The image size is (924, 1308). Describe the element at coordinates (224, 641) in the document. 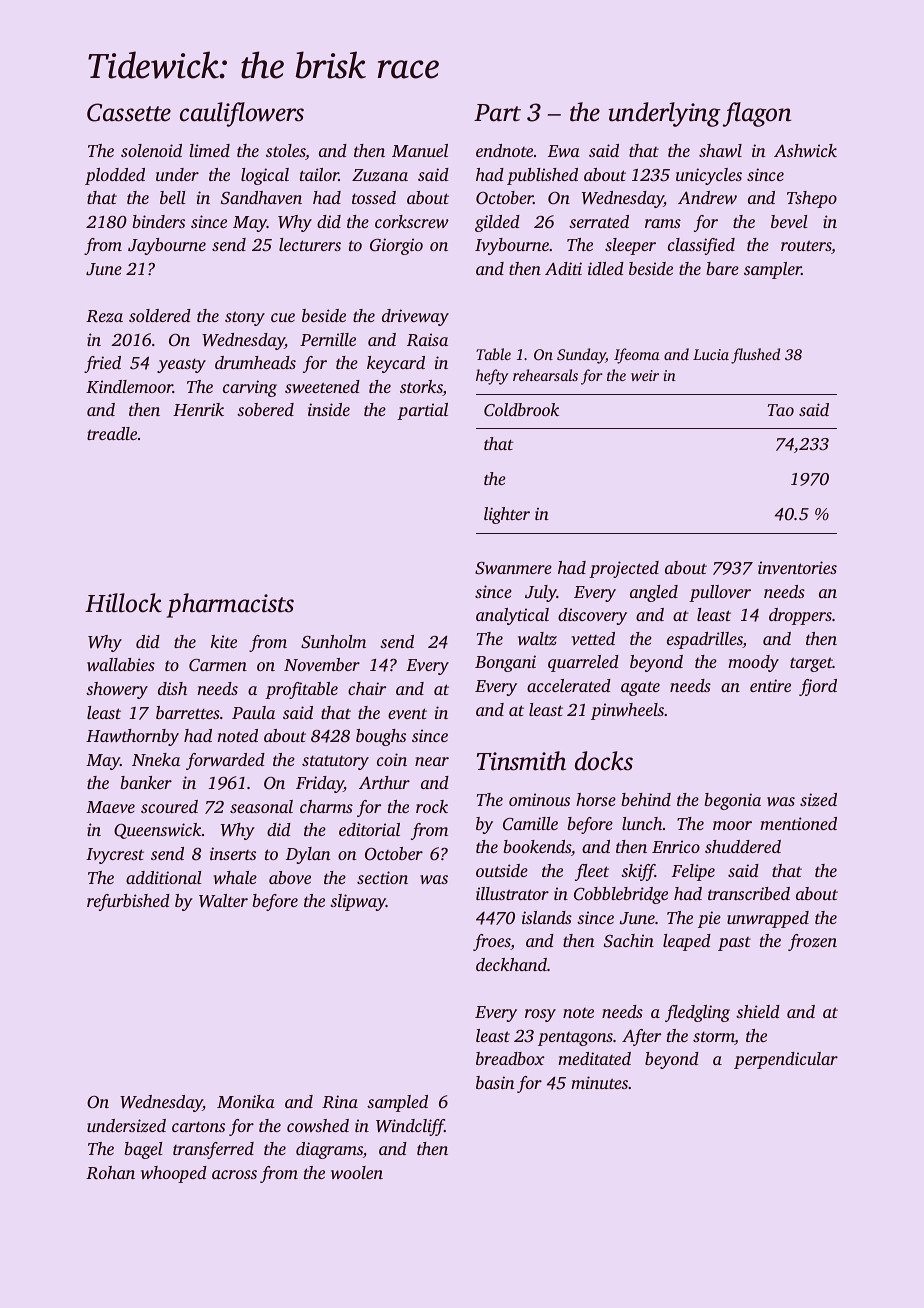

I see `kite` at that location.
